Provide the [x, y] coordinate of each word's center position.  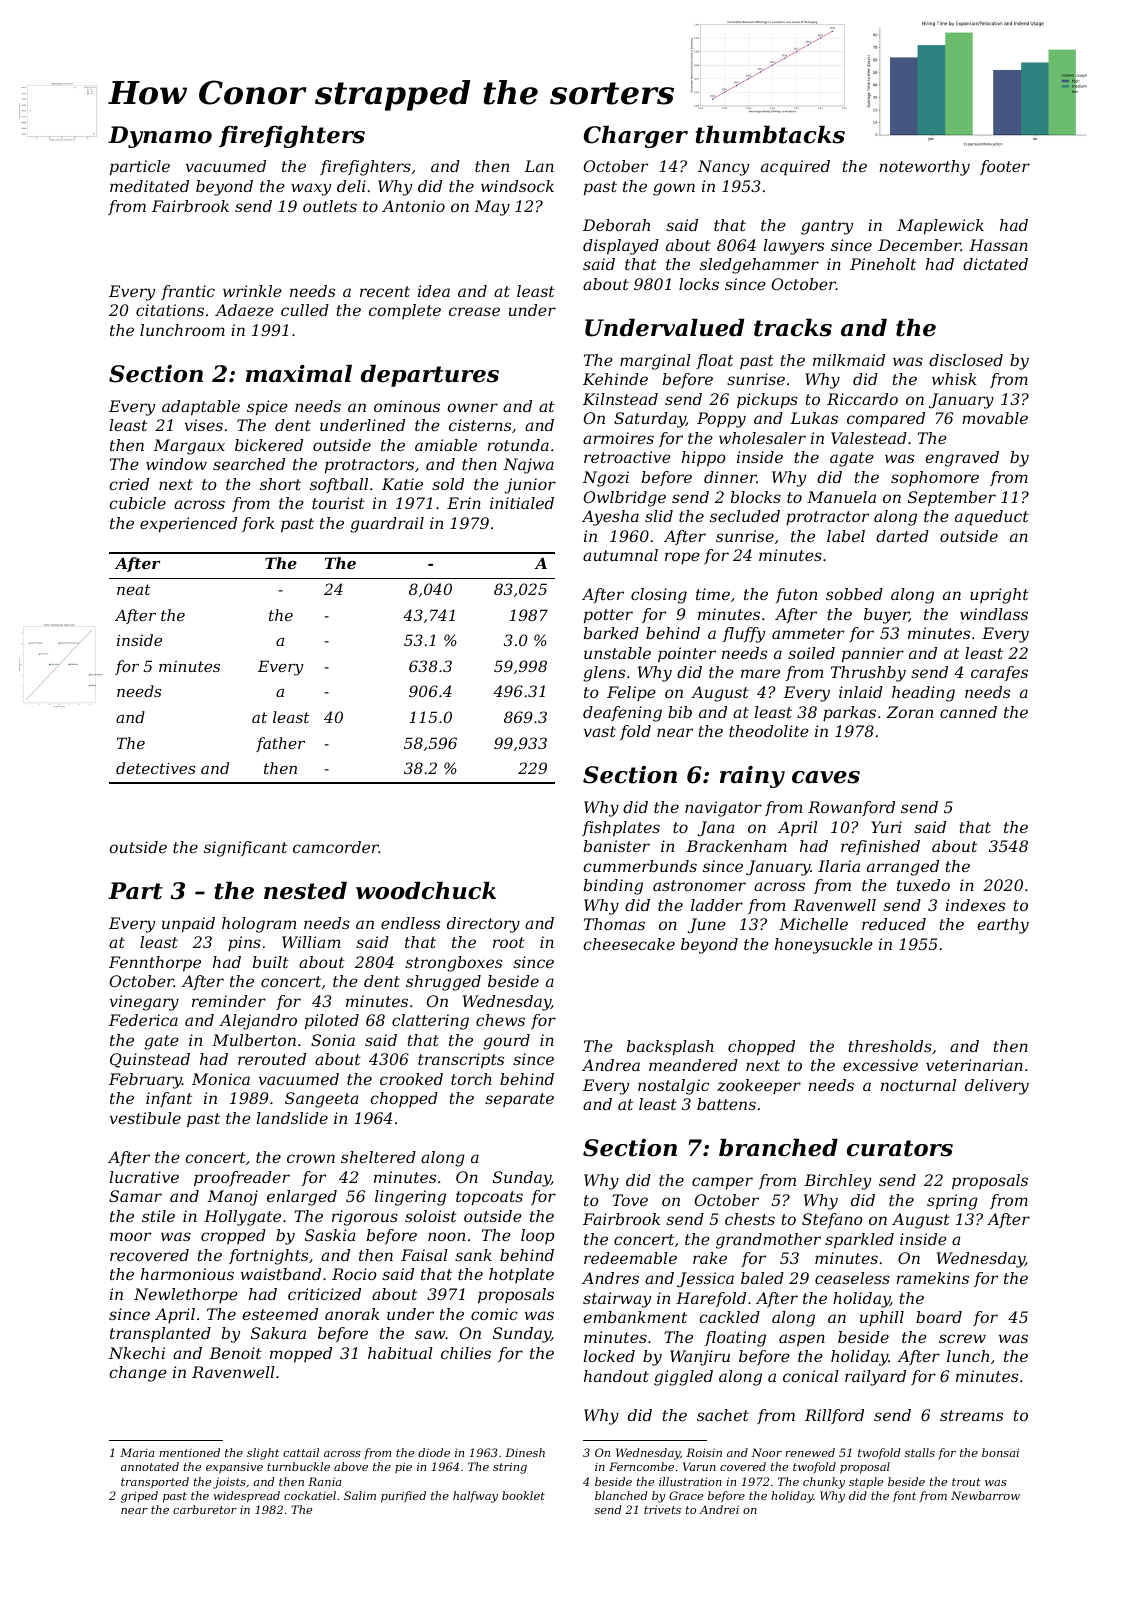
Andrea [611, 1065]
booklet [523, 1495]
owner [472, 407]
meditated [149, 186]
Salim [360, 1495]
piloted [332, 1022]
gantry [827, 227]
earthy [1003, 926]
